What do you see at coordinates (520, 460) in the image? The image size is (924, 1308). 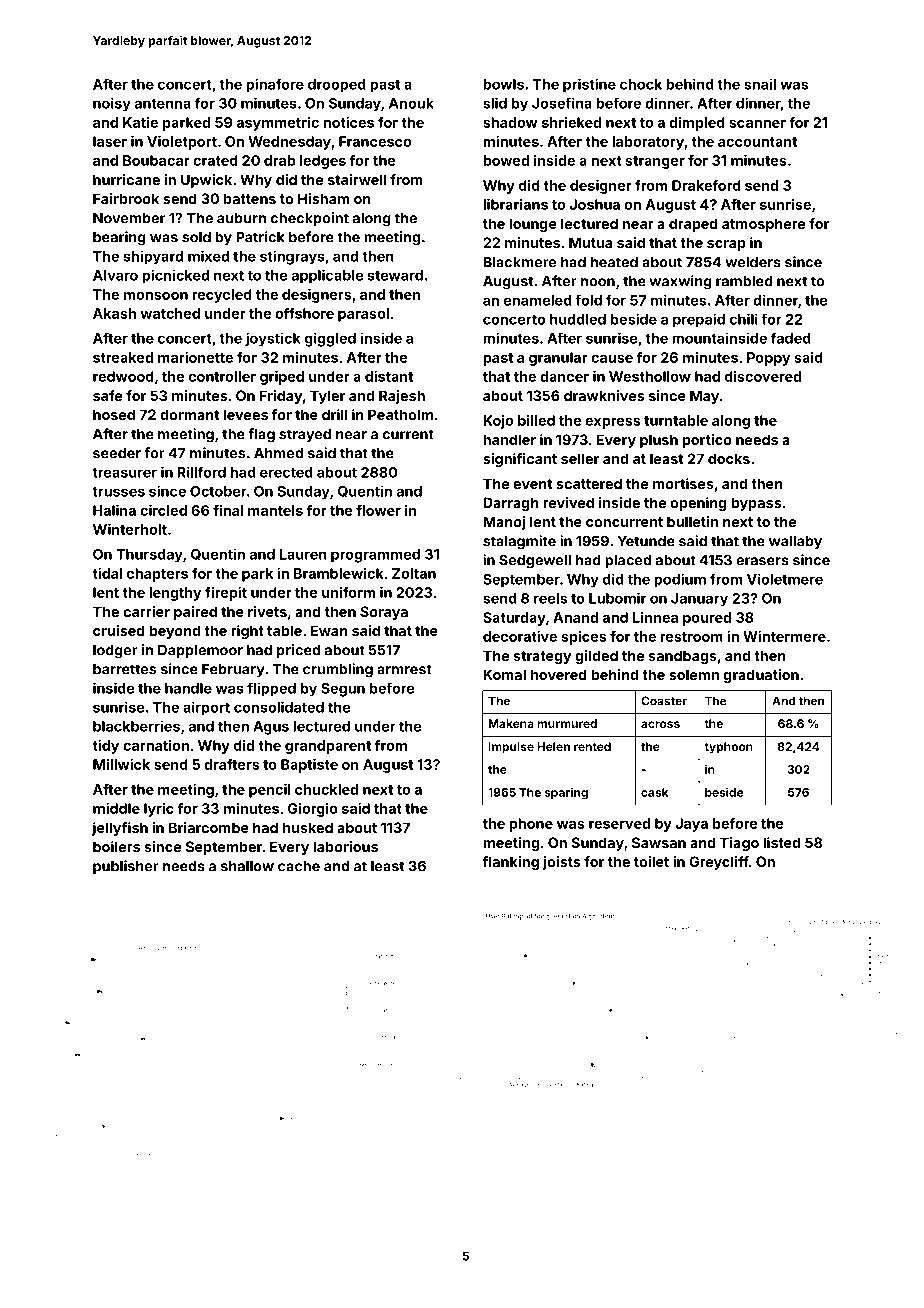 I see `significant` at bounding box center [520, 460].
